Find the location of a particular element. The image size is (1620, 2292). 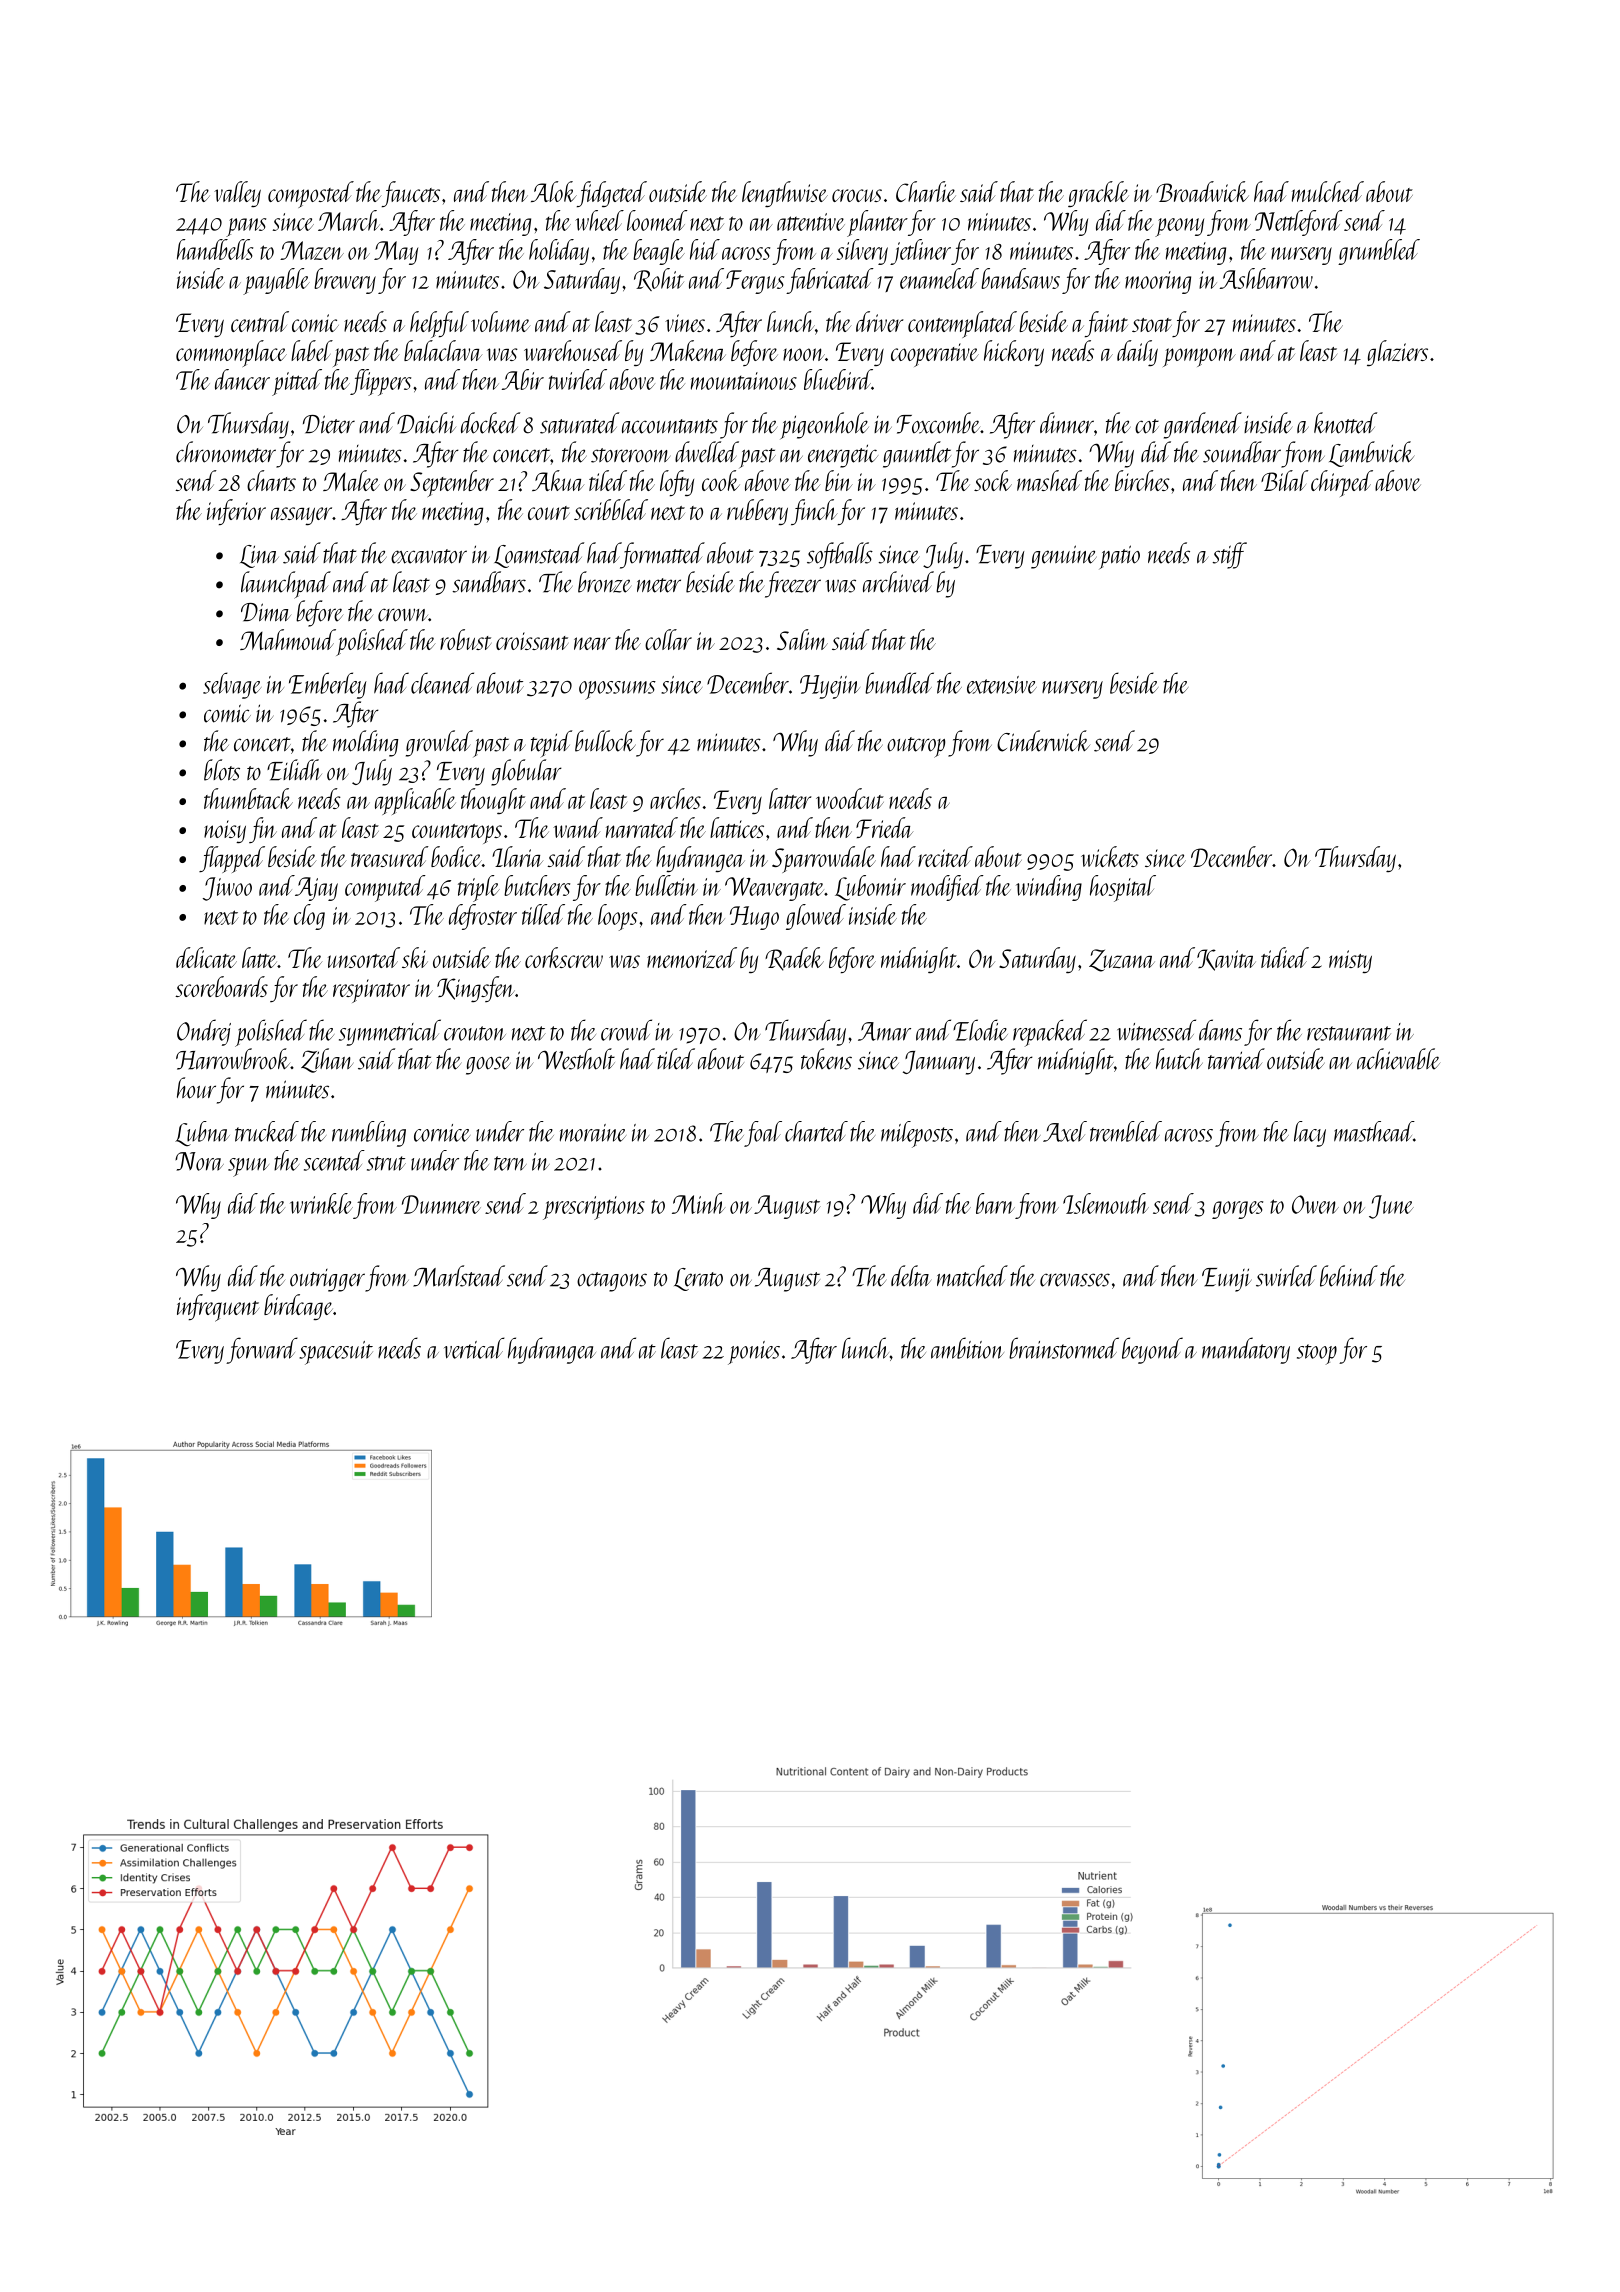

valley is located at coordinates (237, 194).
